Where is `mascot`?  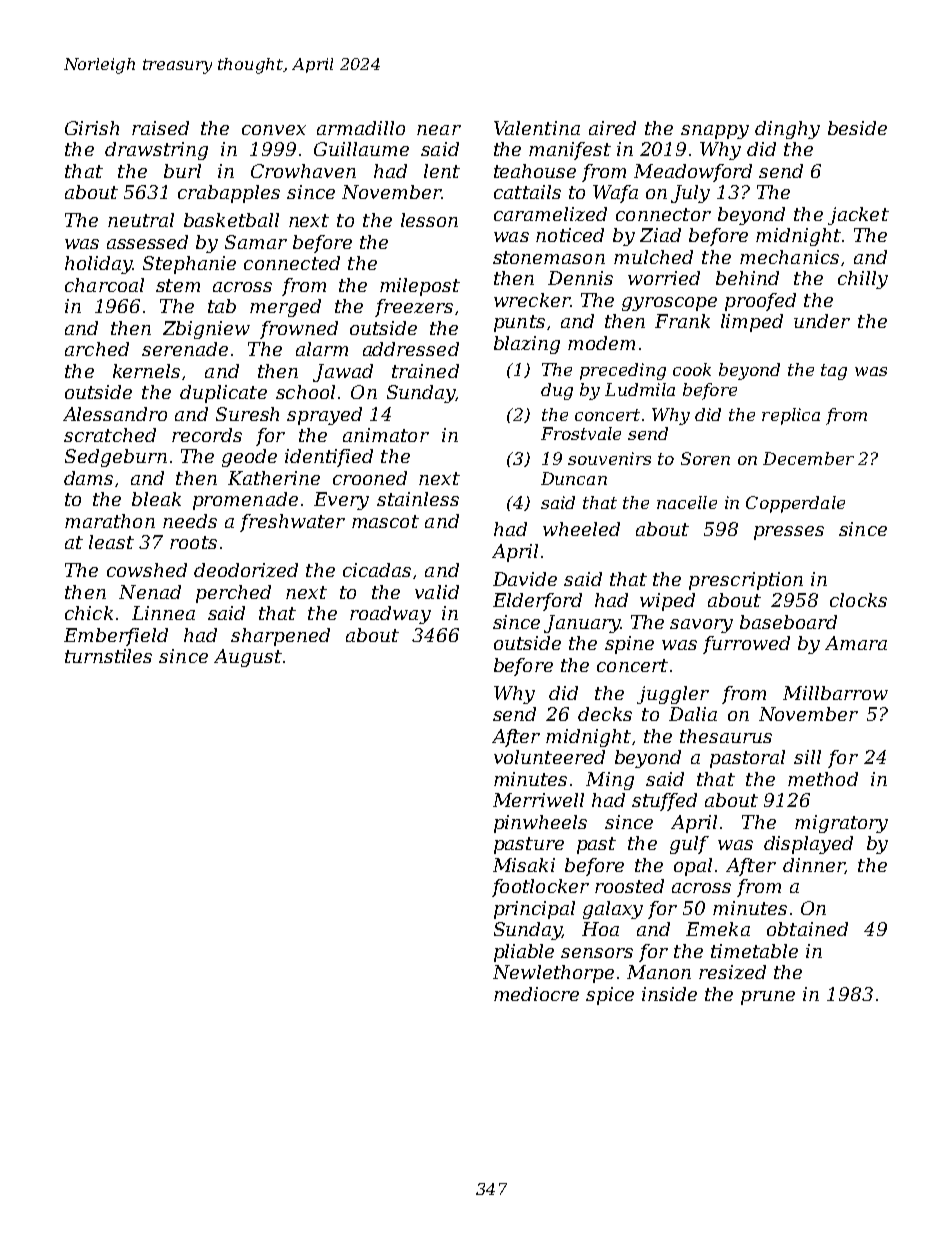
mascot is located at coordinates (385, 521).
